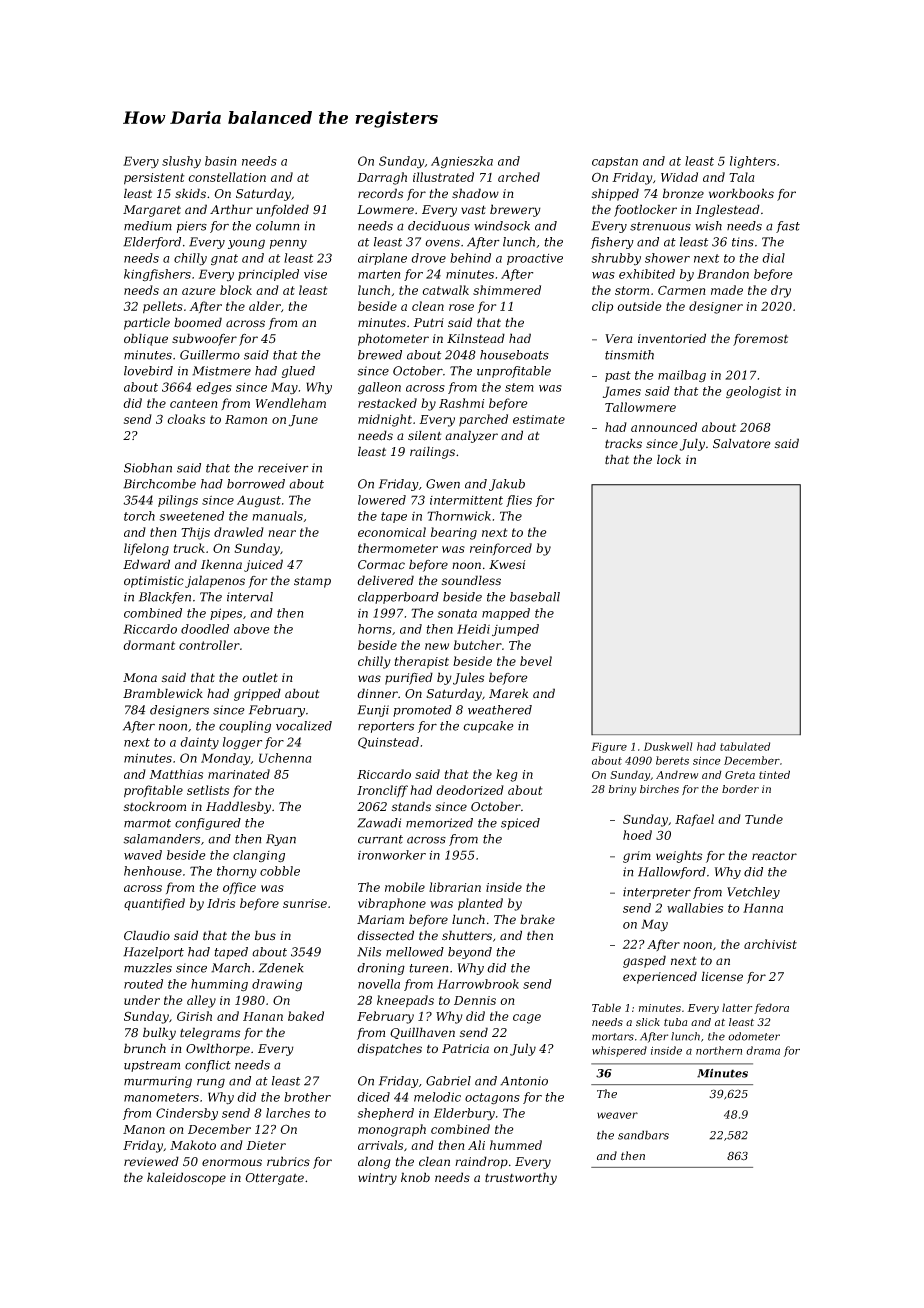 This image has height=1308, width=924. I want to click on James, so click(622, 392).
